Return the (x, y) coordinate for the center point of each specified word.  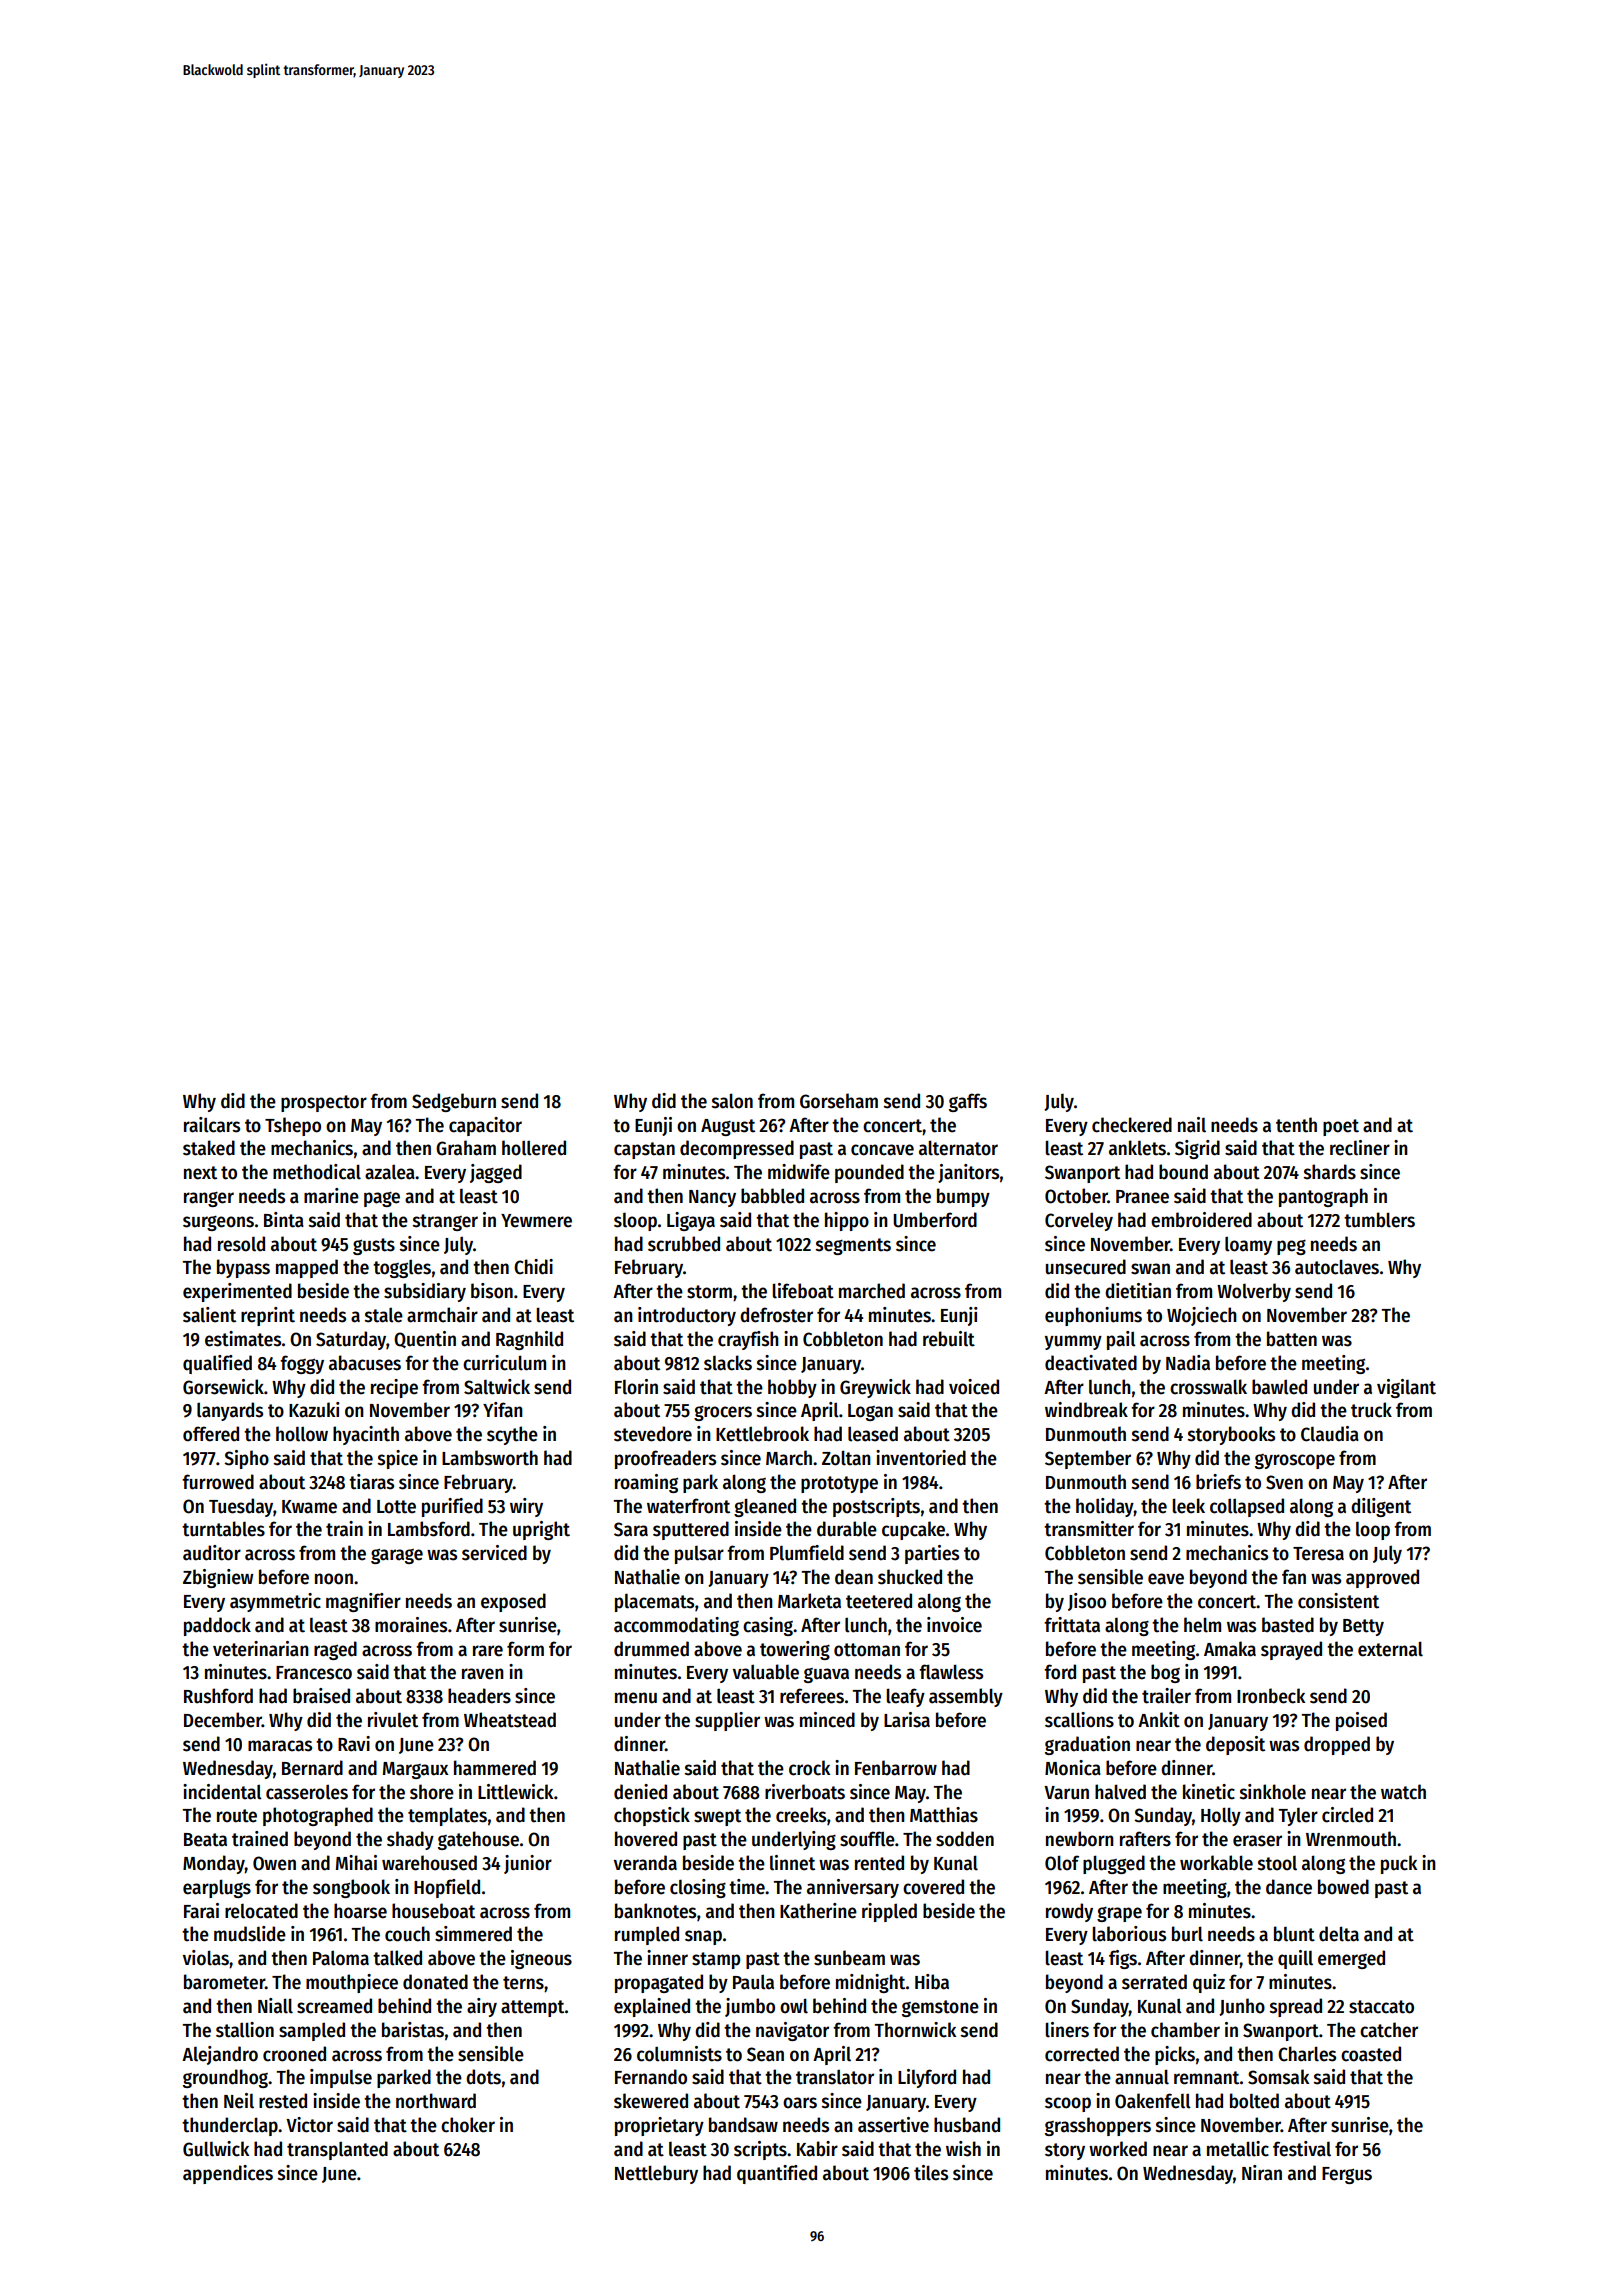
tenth (1296, 1125)
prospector (324, 1103)
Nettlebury (656, 2174)
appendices (228, 2174)
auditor (212, 1553)
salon (732, 1101)
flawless (951, 1672)
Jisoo (1087, 1602)
